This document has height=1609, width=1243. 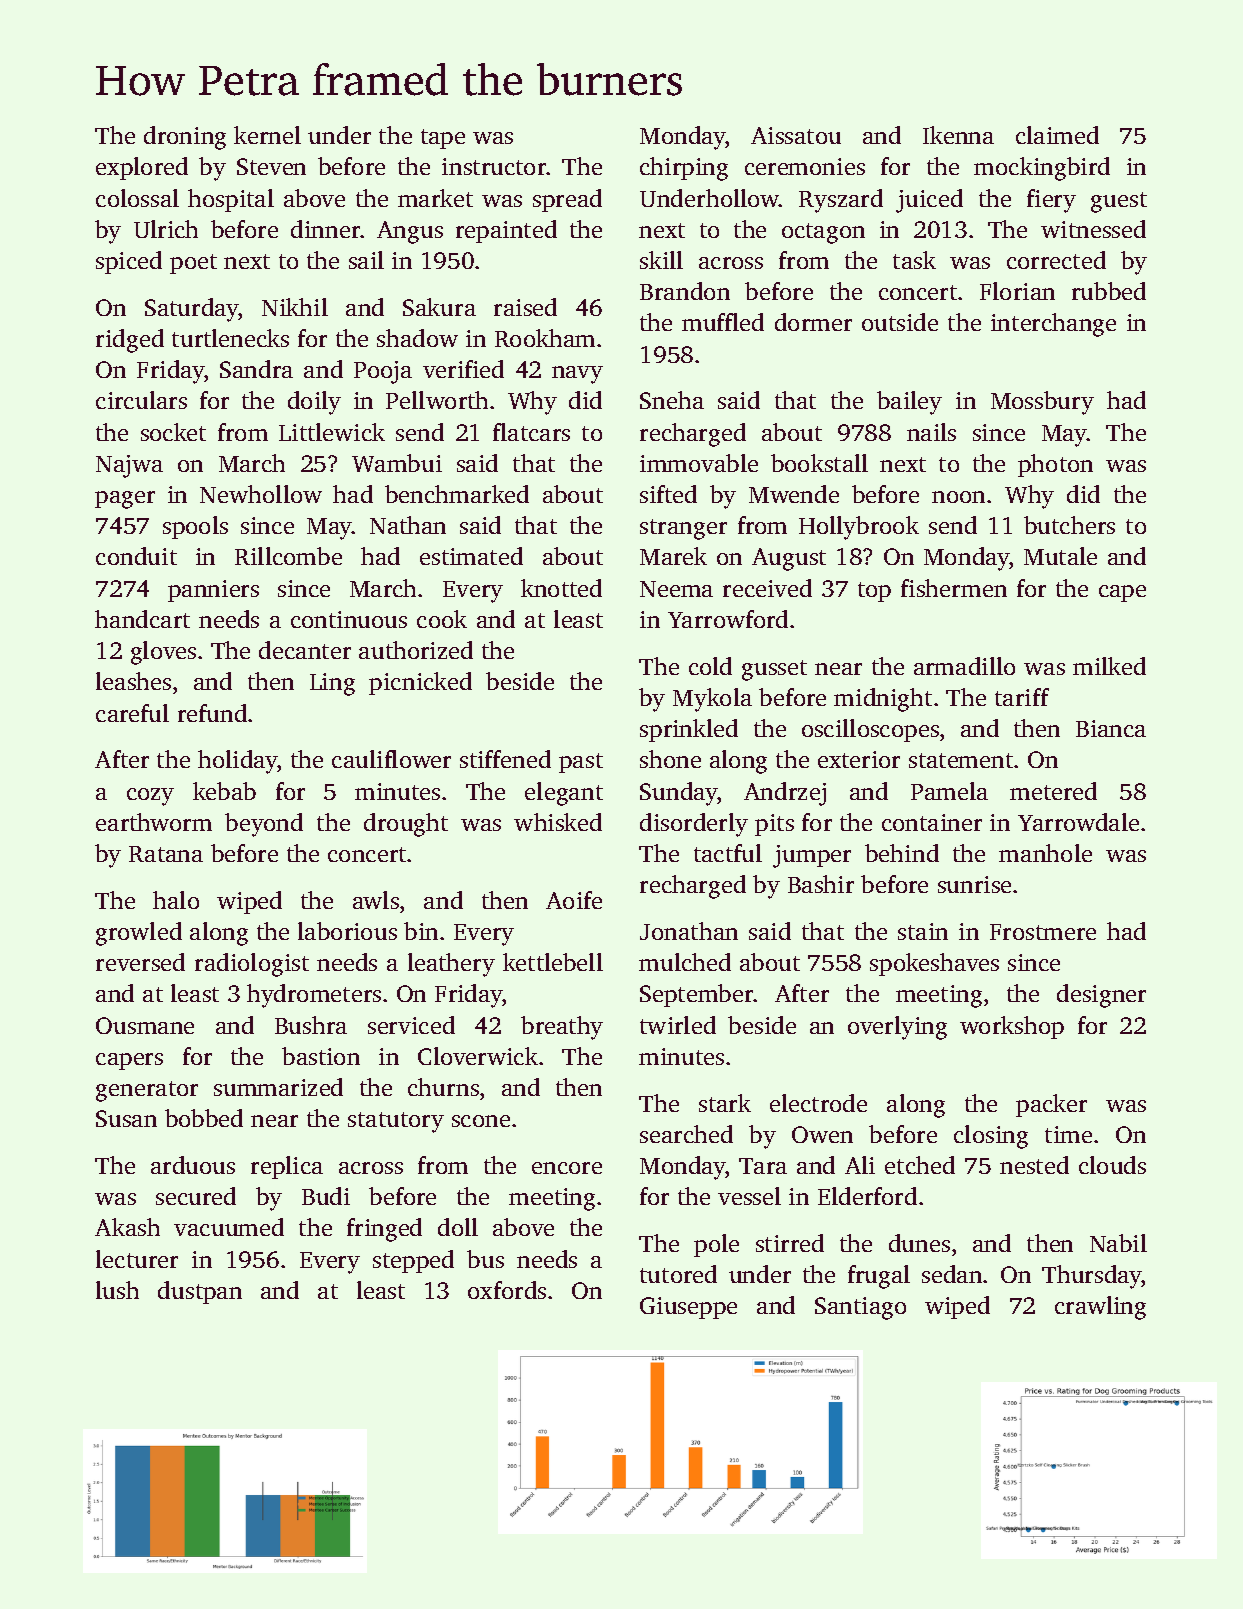 I want to click on claimed, so click(x=1057, y=135).
